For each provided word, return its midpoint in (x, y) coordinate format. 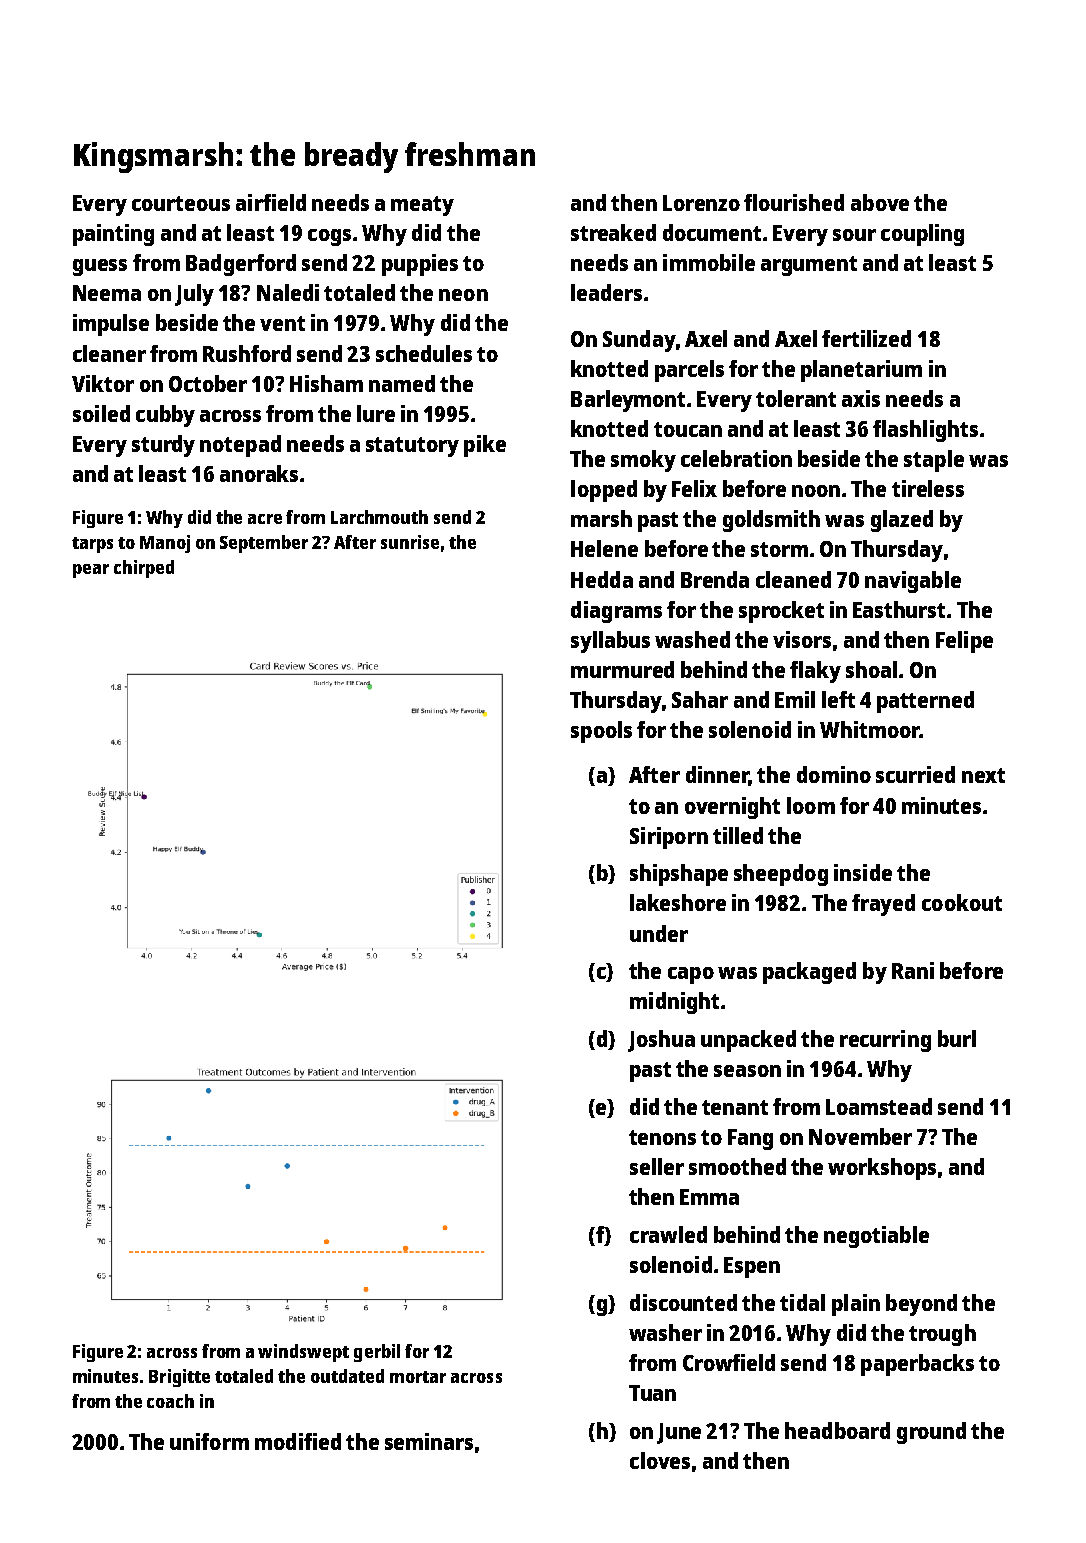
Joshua (661, 1041)
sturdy (163, 446)
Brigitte (179, 1378)
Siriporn (669, 838)
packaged (809, 973)
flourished (794, 202)
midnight (674, 1003)
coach (170, 1401)
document (712, 232)
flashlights (925, 431)
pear (91, 571)
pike (485, 446)
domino (834, 774)
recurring (885, 1041)
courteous (181, 203)
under (659, 933)
